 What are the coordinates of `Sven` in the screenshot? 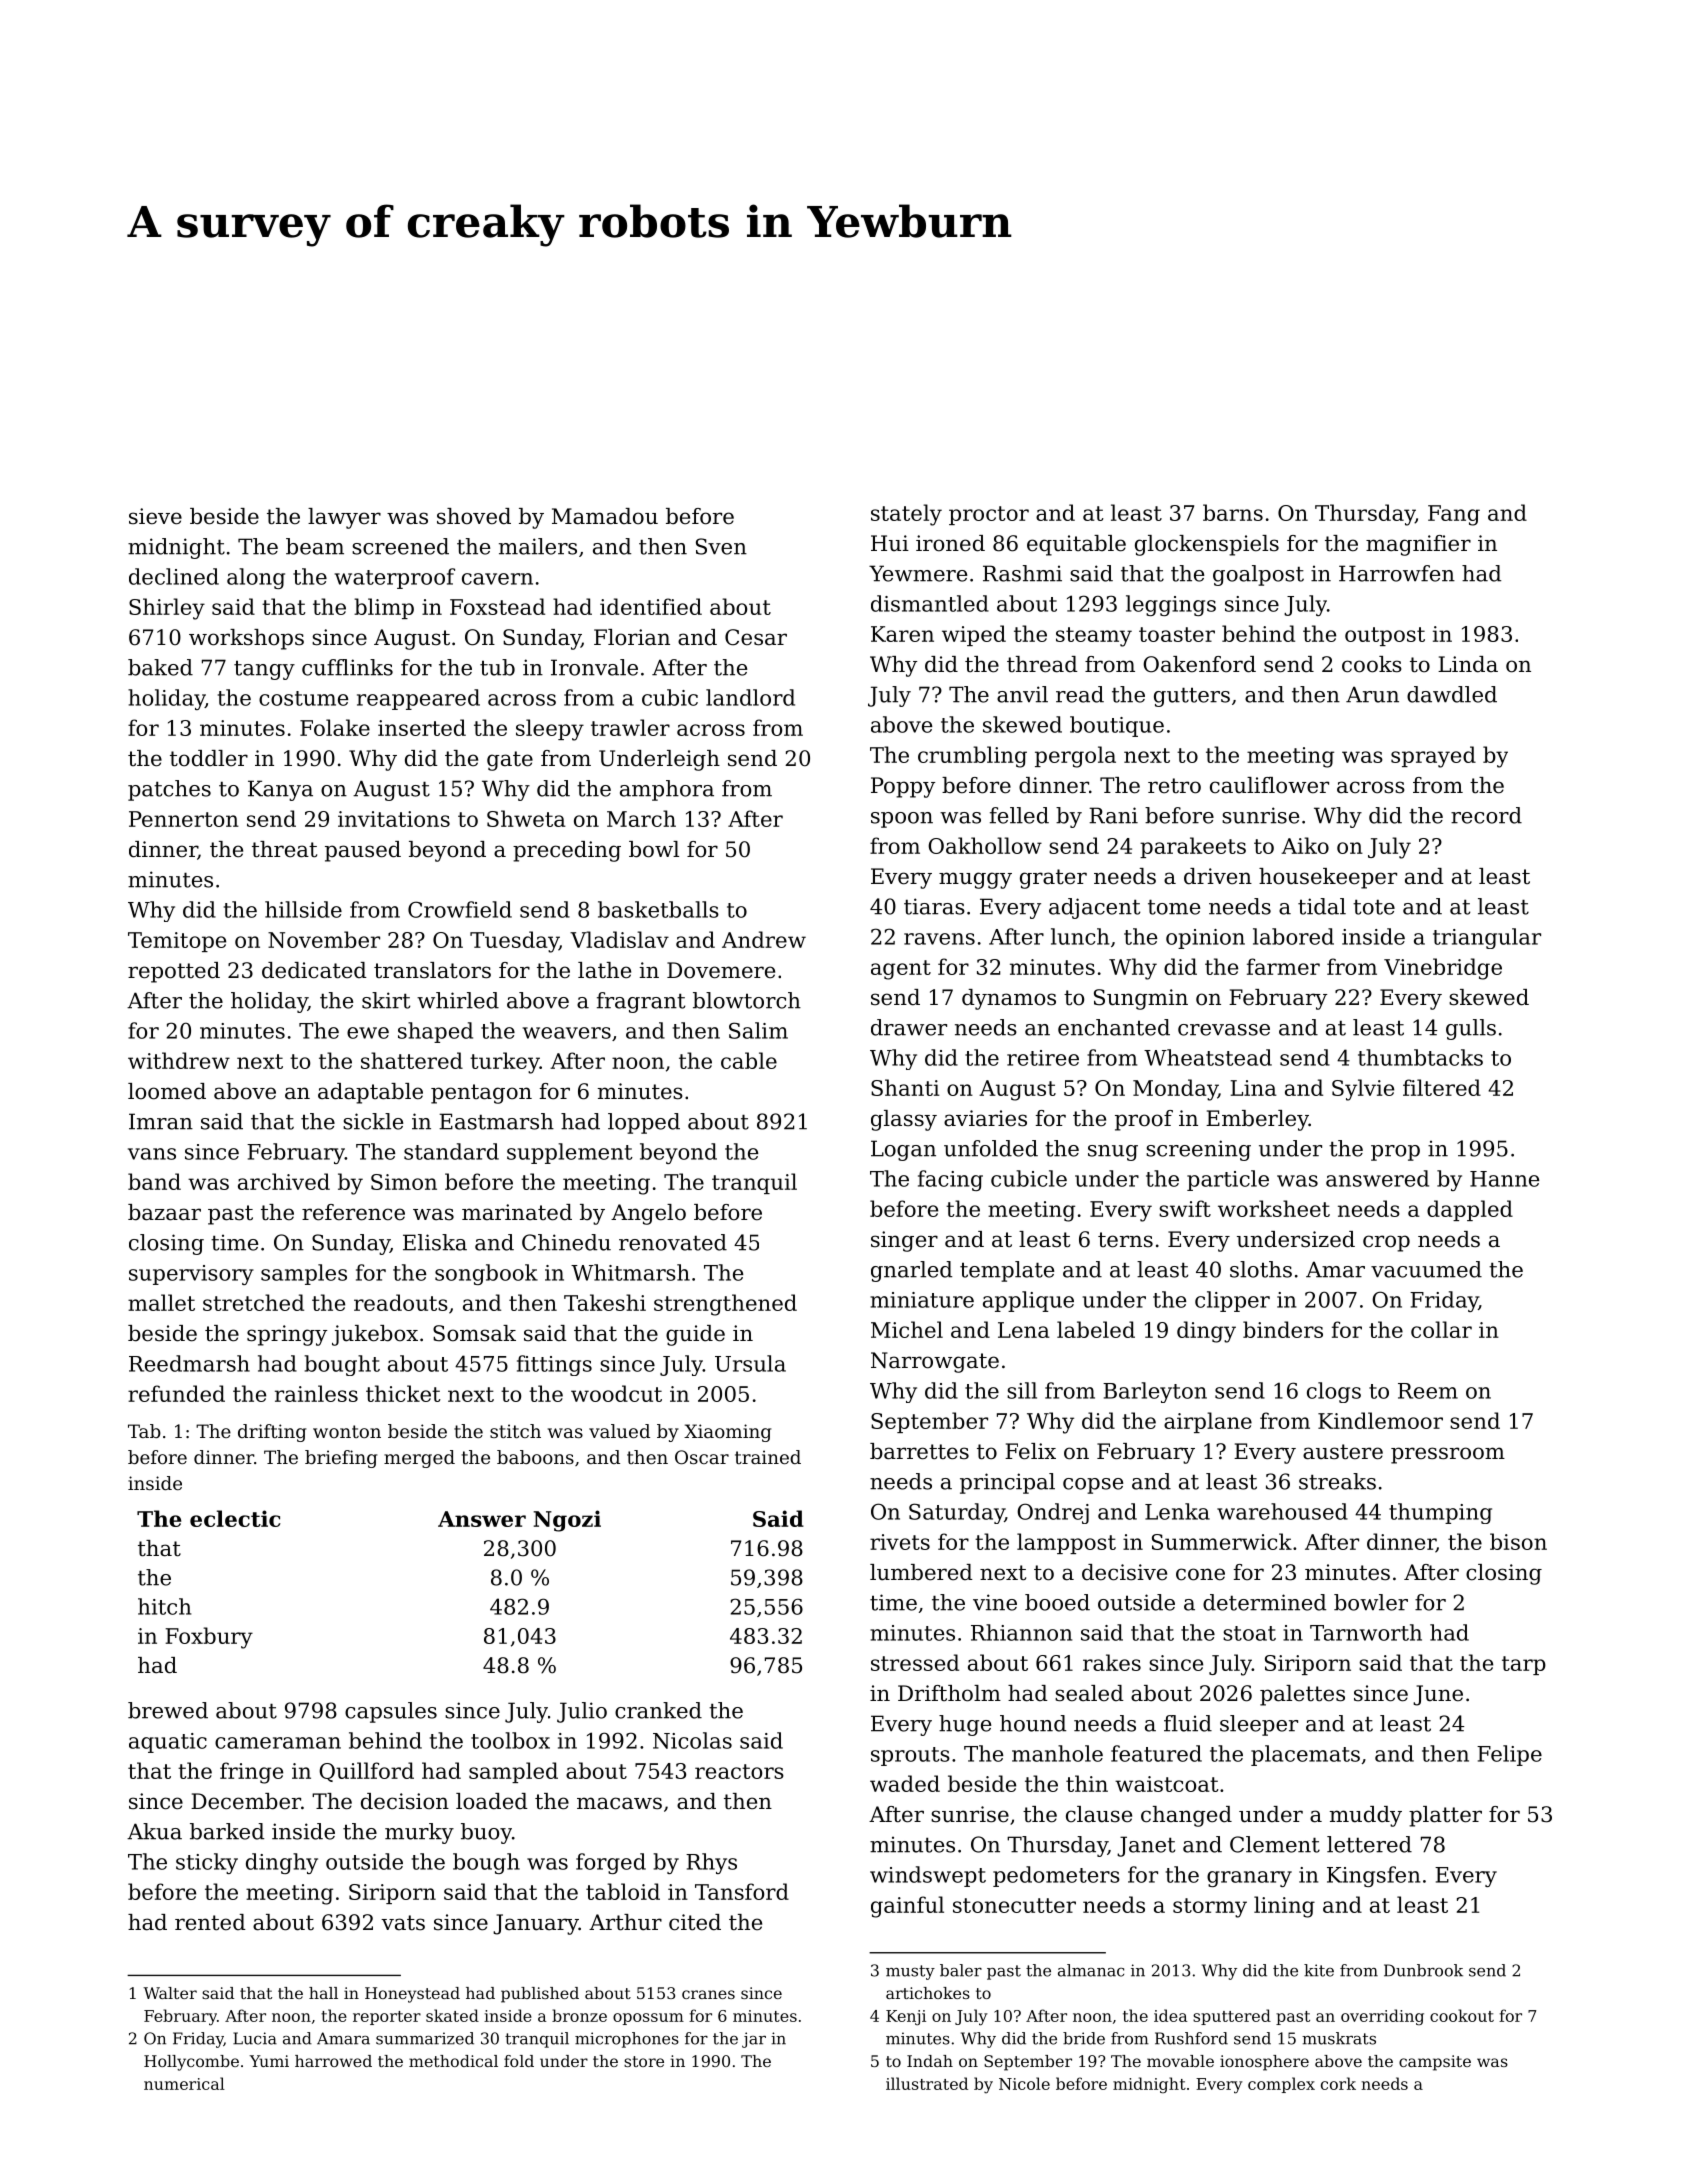 It's located at (721, 546).
